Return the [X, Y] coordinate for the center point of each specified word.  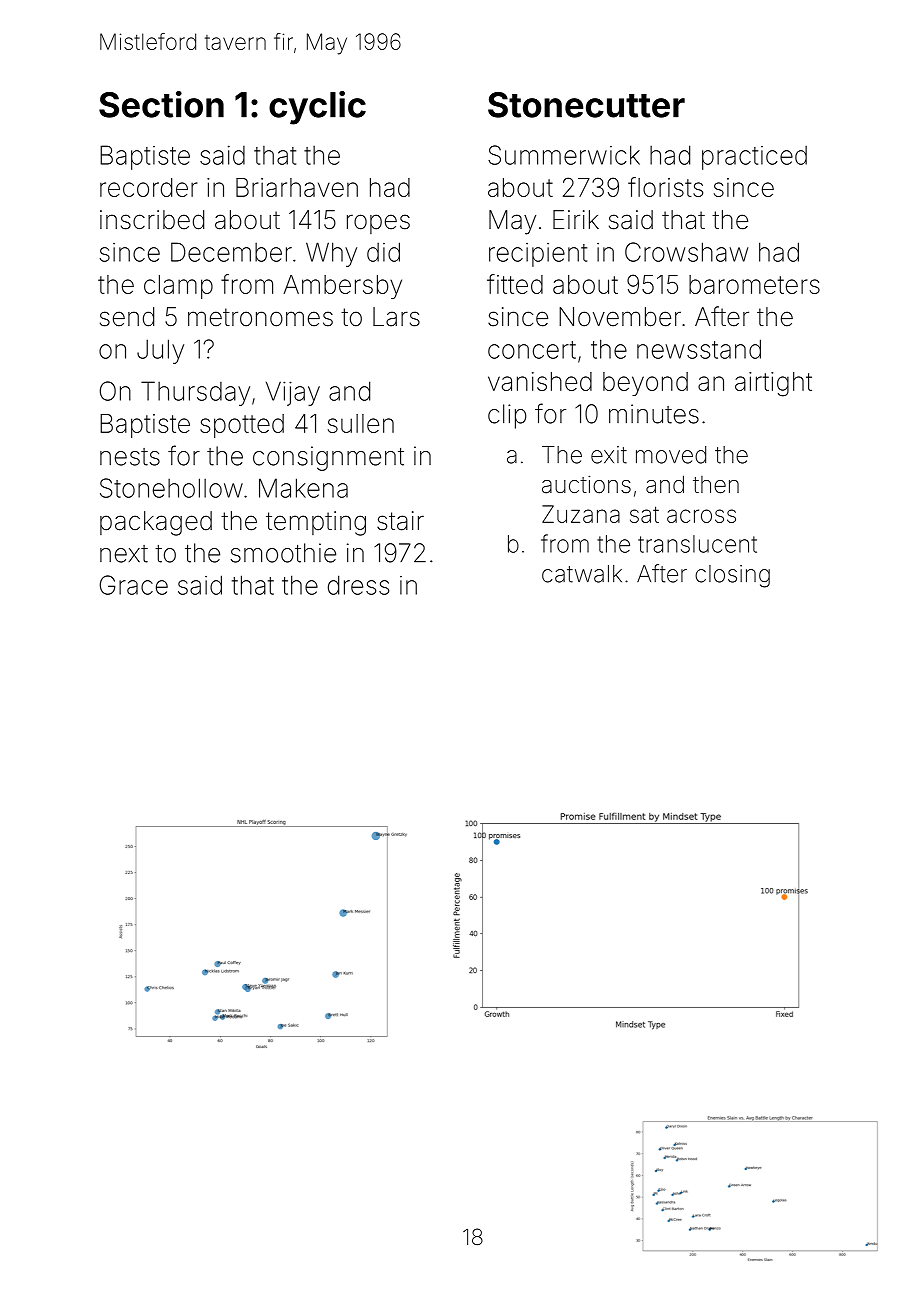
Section [161, 104]
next [124, 554]
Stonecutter [586, 105]
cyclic [317, 108]
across [701, 516]
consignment [328, 458]
